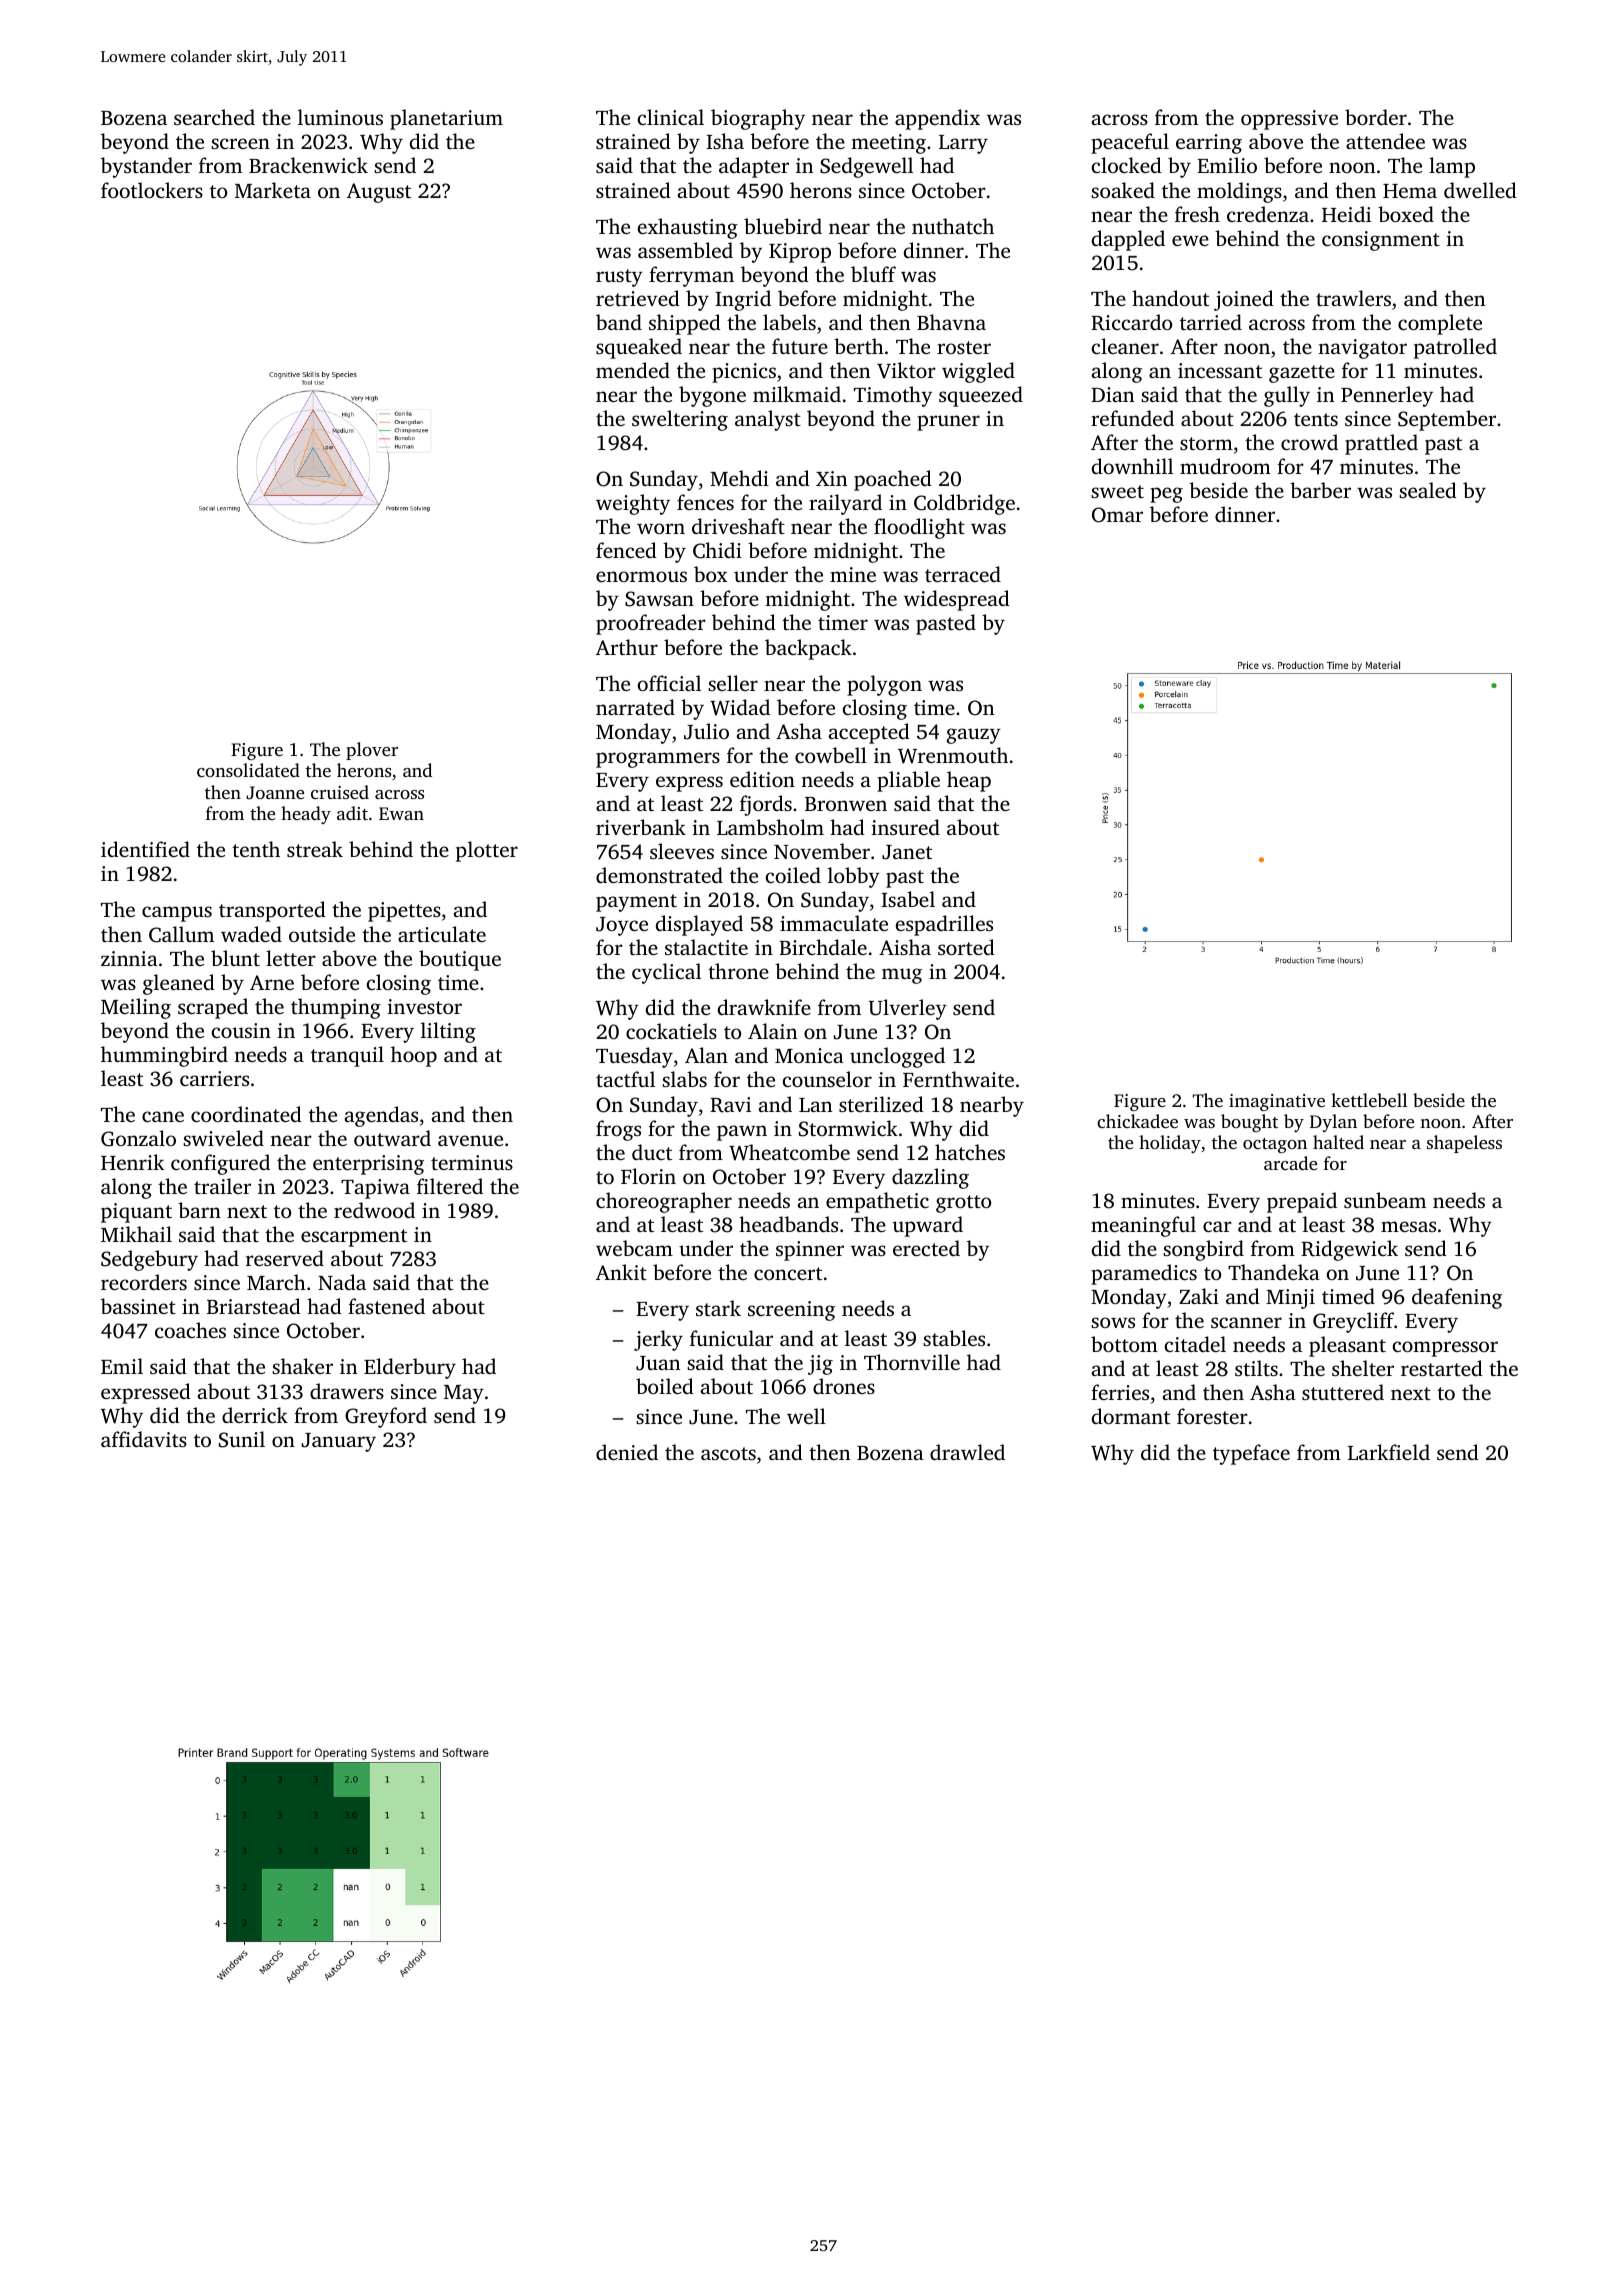  What do you see at coordinates (671, 117) in the screenshot?
I see `clinical` at bounding box center [671, 117].
